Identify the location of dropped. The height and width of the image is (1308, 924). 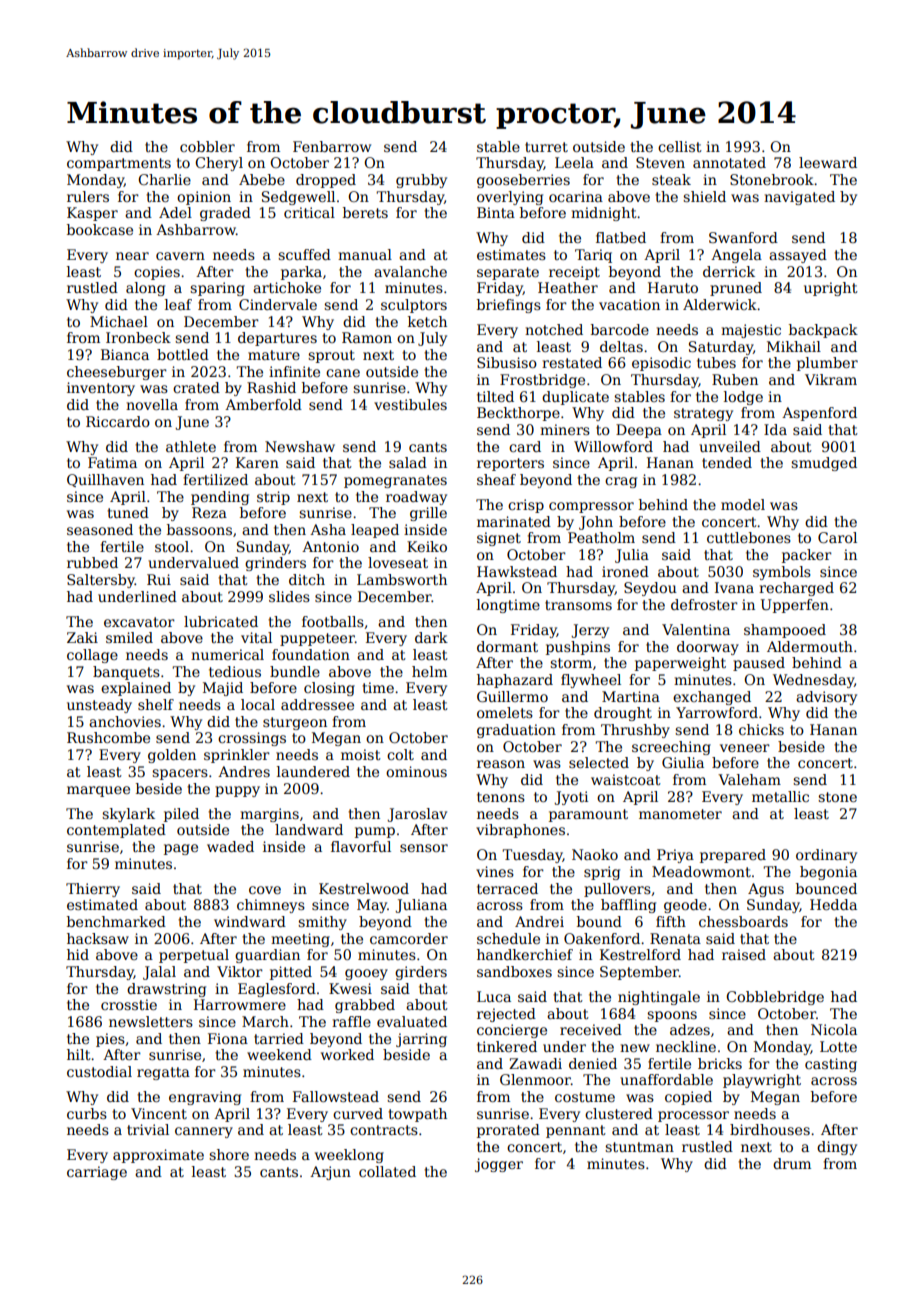
(326, 181).
